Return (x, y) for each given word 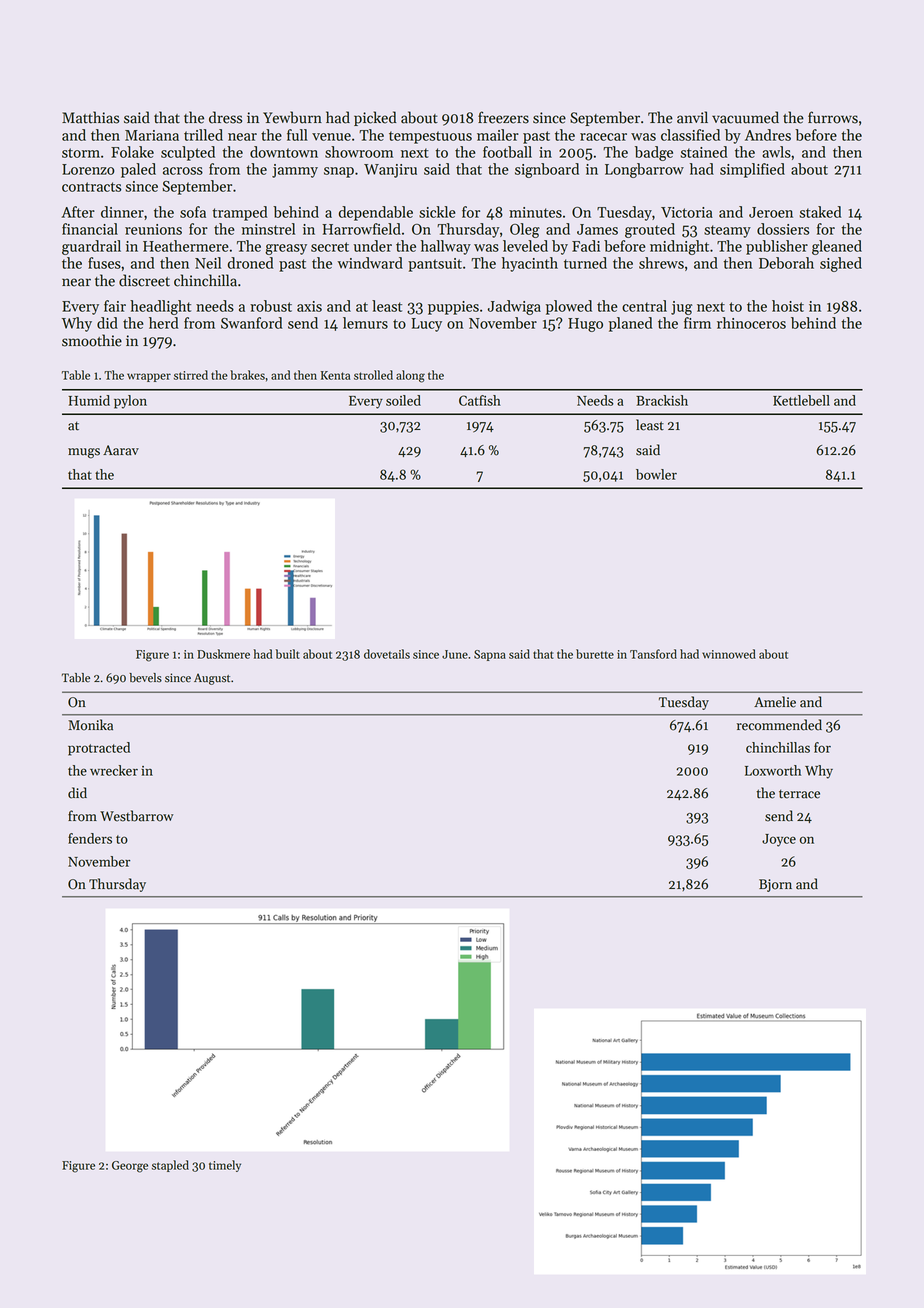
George (130, 1167)
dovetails (387, 654)
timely (225, 1166)
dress (225, 117)
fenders (90, 838)
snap (339, 172)
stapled (170, 1166)
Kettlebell (801, 400)
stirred (191, 375)
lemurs (365, 323)
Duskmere (223, 654)
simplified (752, 170)
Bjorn (775, 885)
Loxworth (773, 770)
